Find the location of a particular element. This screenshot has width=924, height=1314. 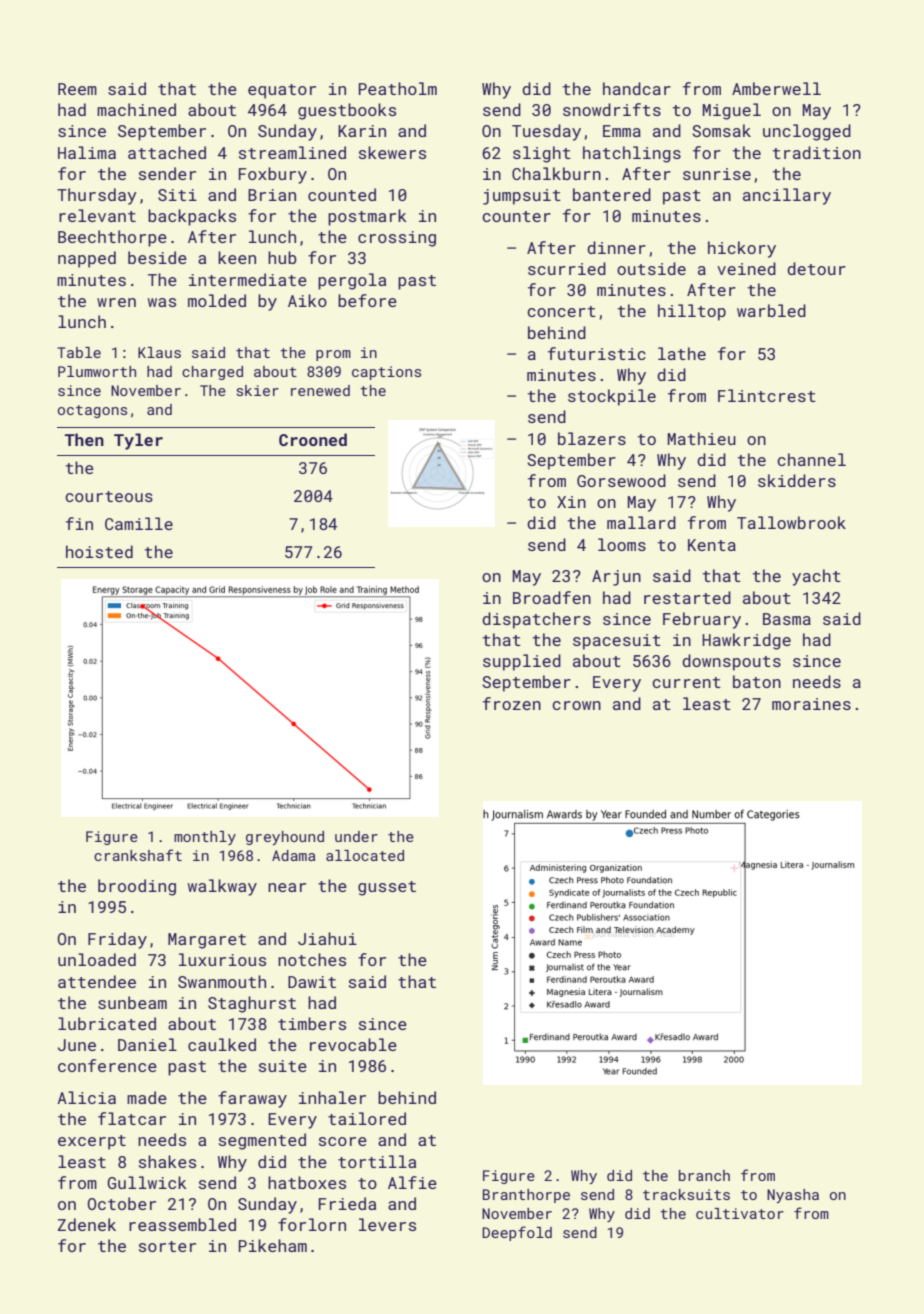

octagons is located at coordinates (92, 411).
